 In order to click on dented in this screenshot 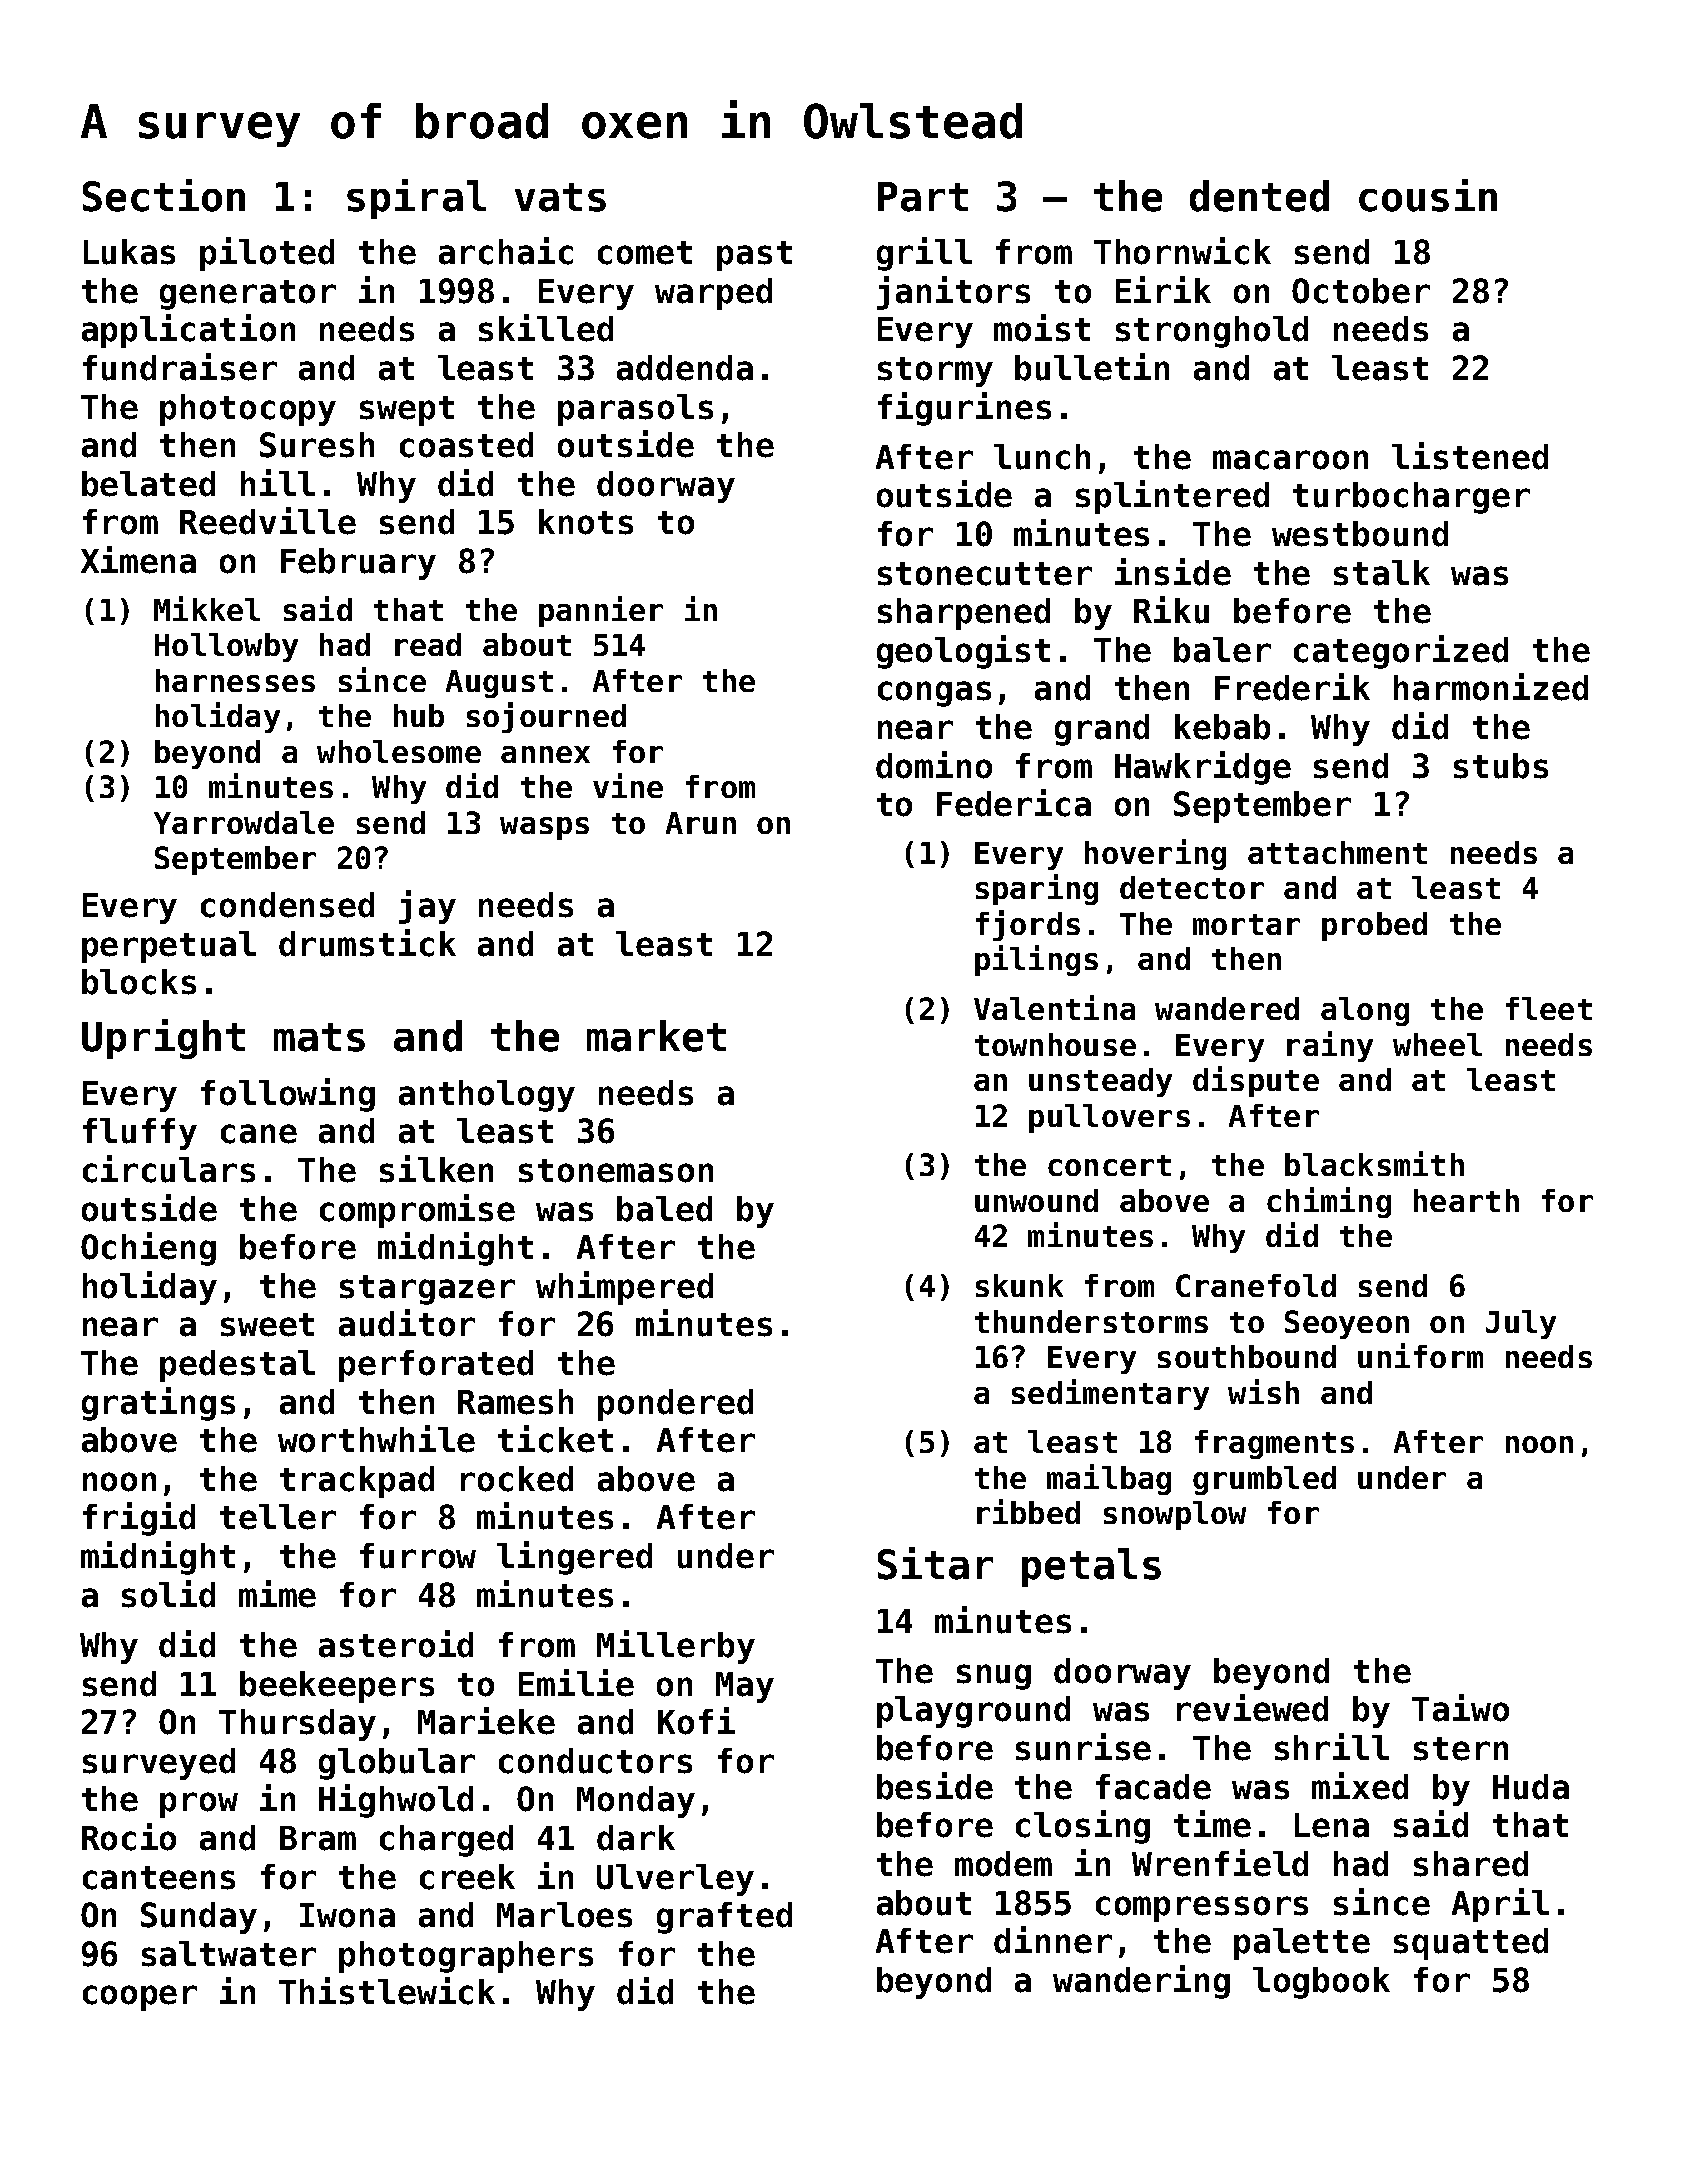, I will do `click(1259, 196)`.
